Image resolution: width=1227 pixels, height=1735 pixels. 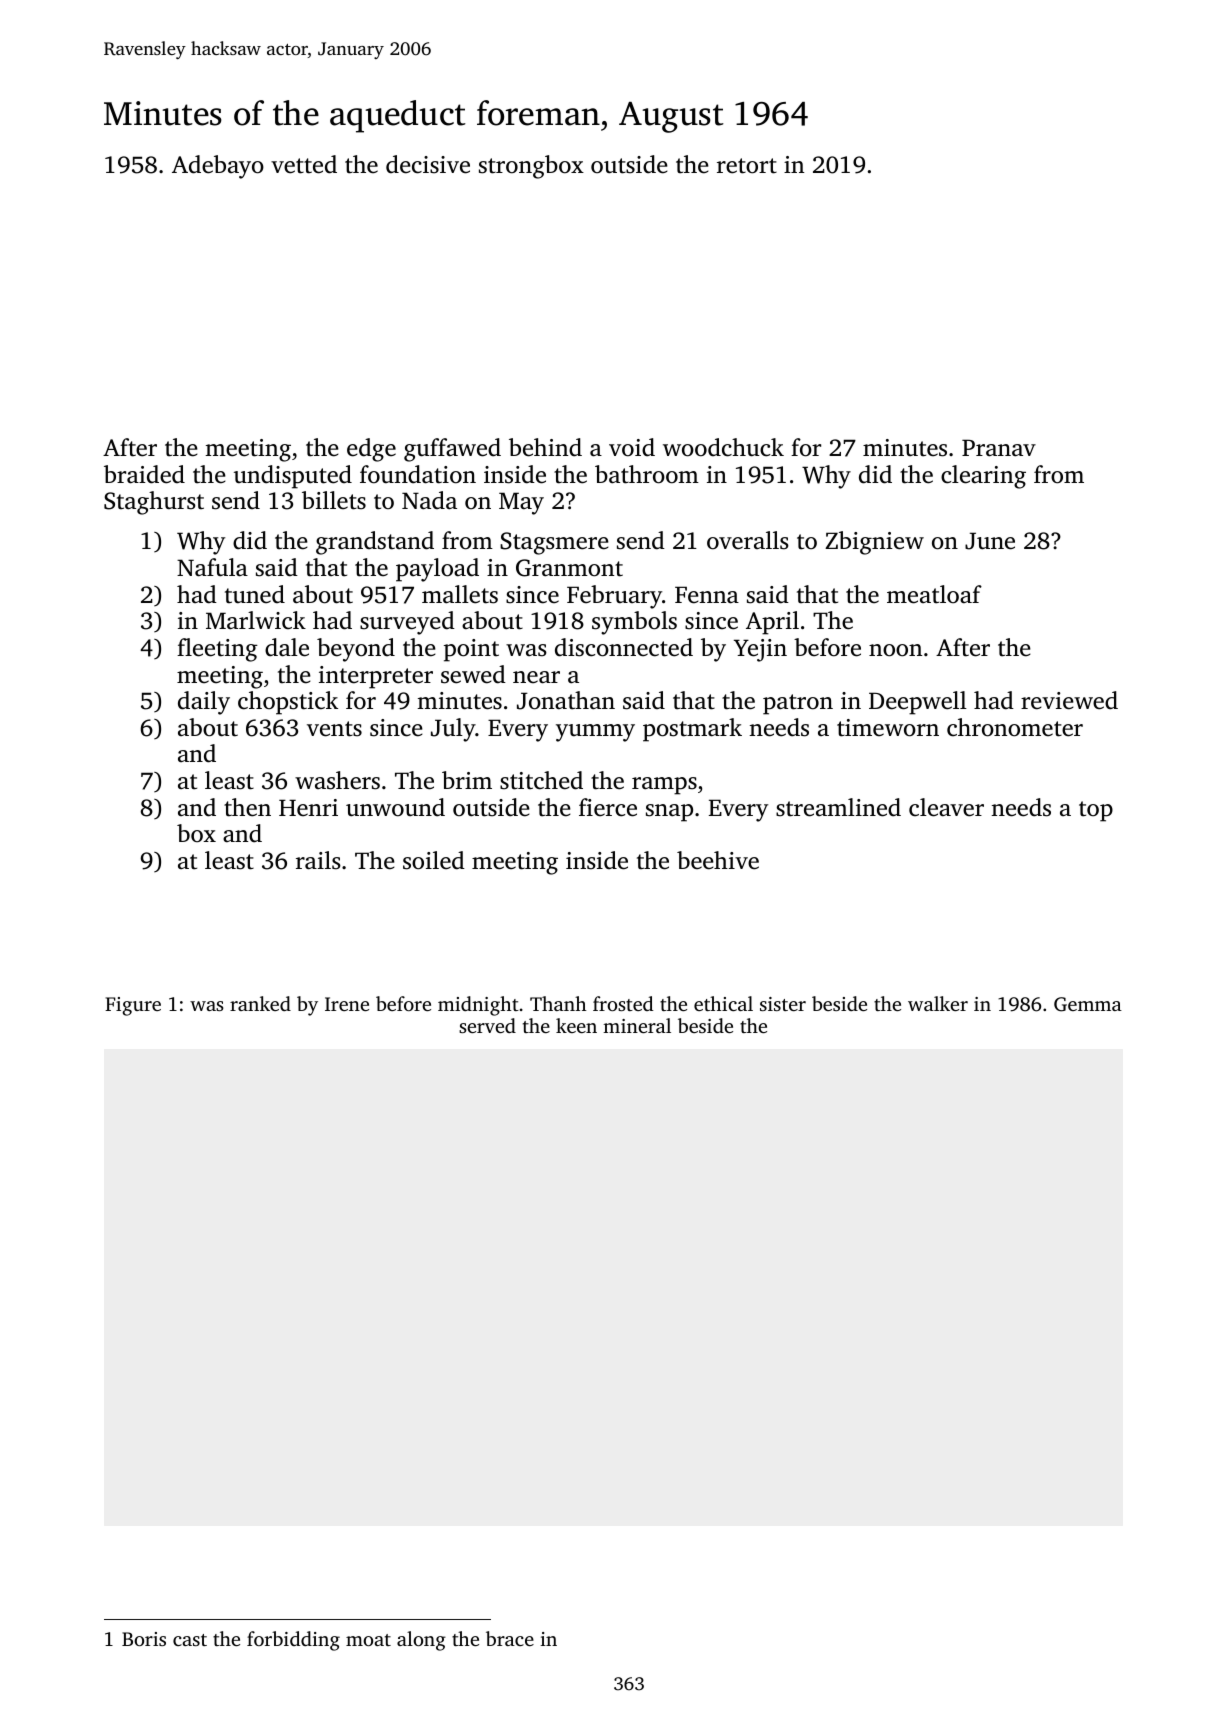 What do you see at coordinates (531, 167) in the image?
I see `strongbox` at bounding box center [531, 167].
